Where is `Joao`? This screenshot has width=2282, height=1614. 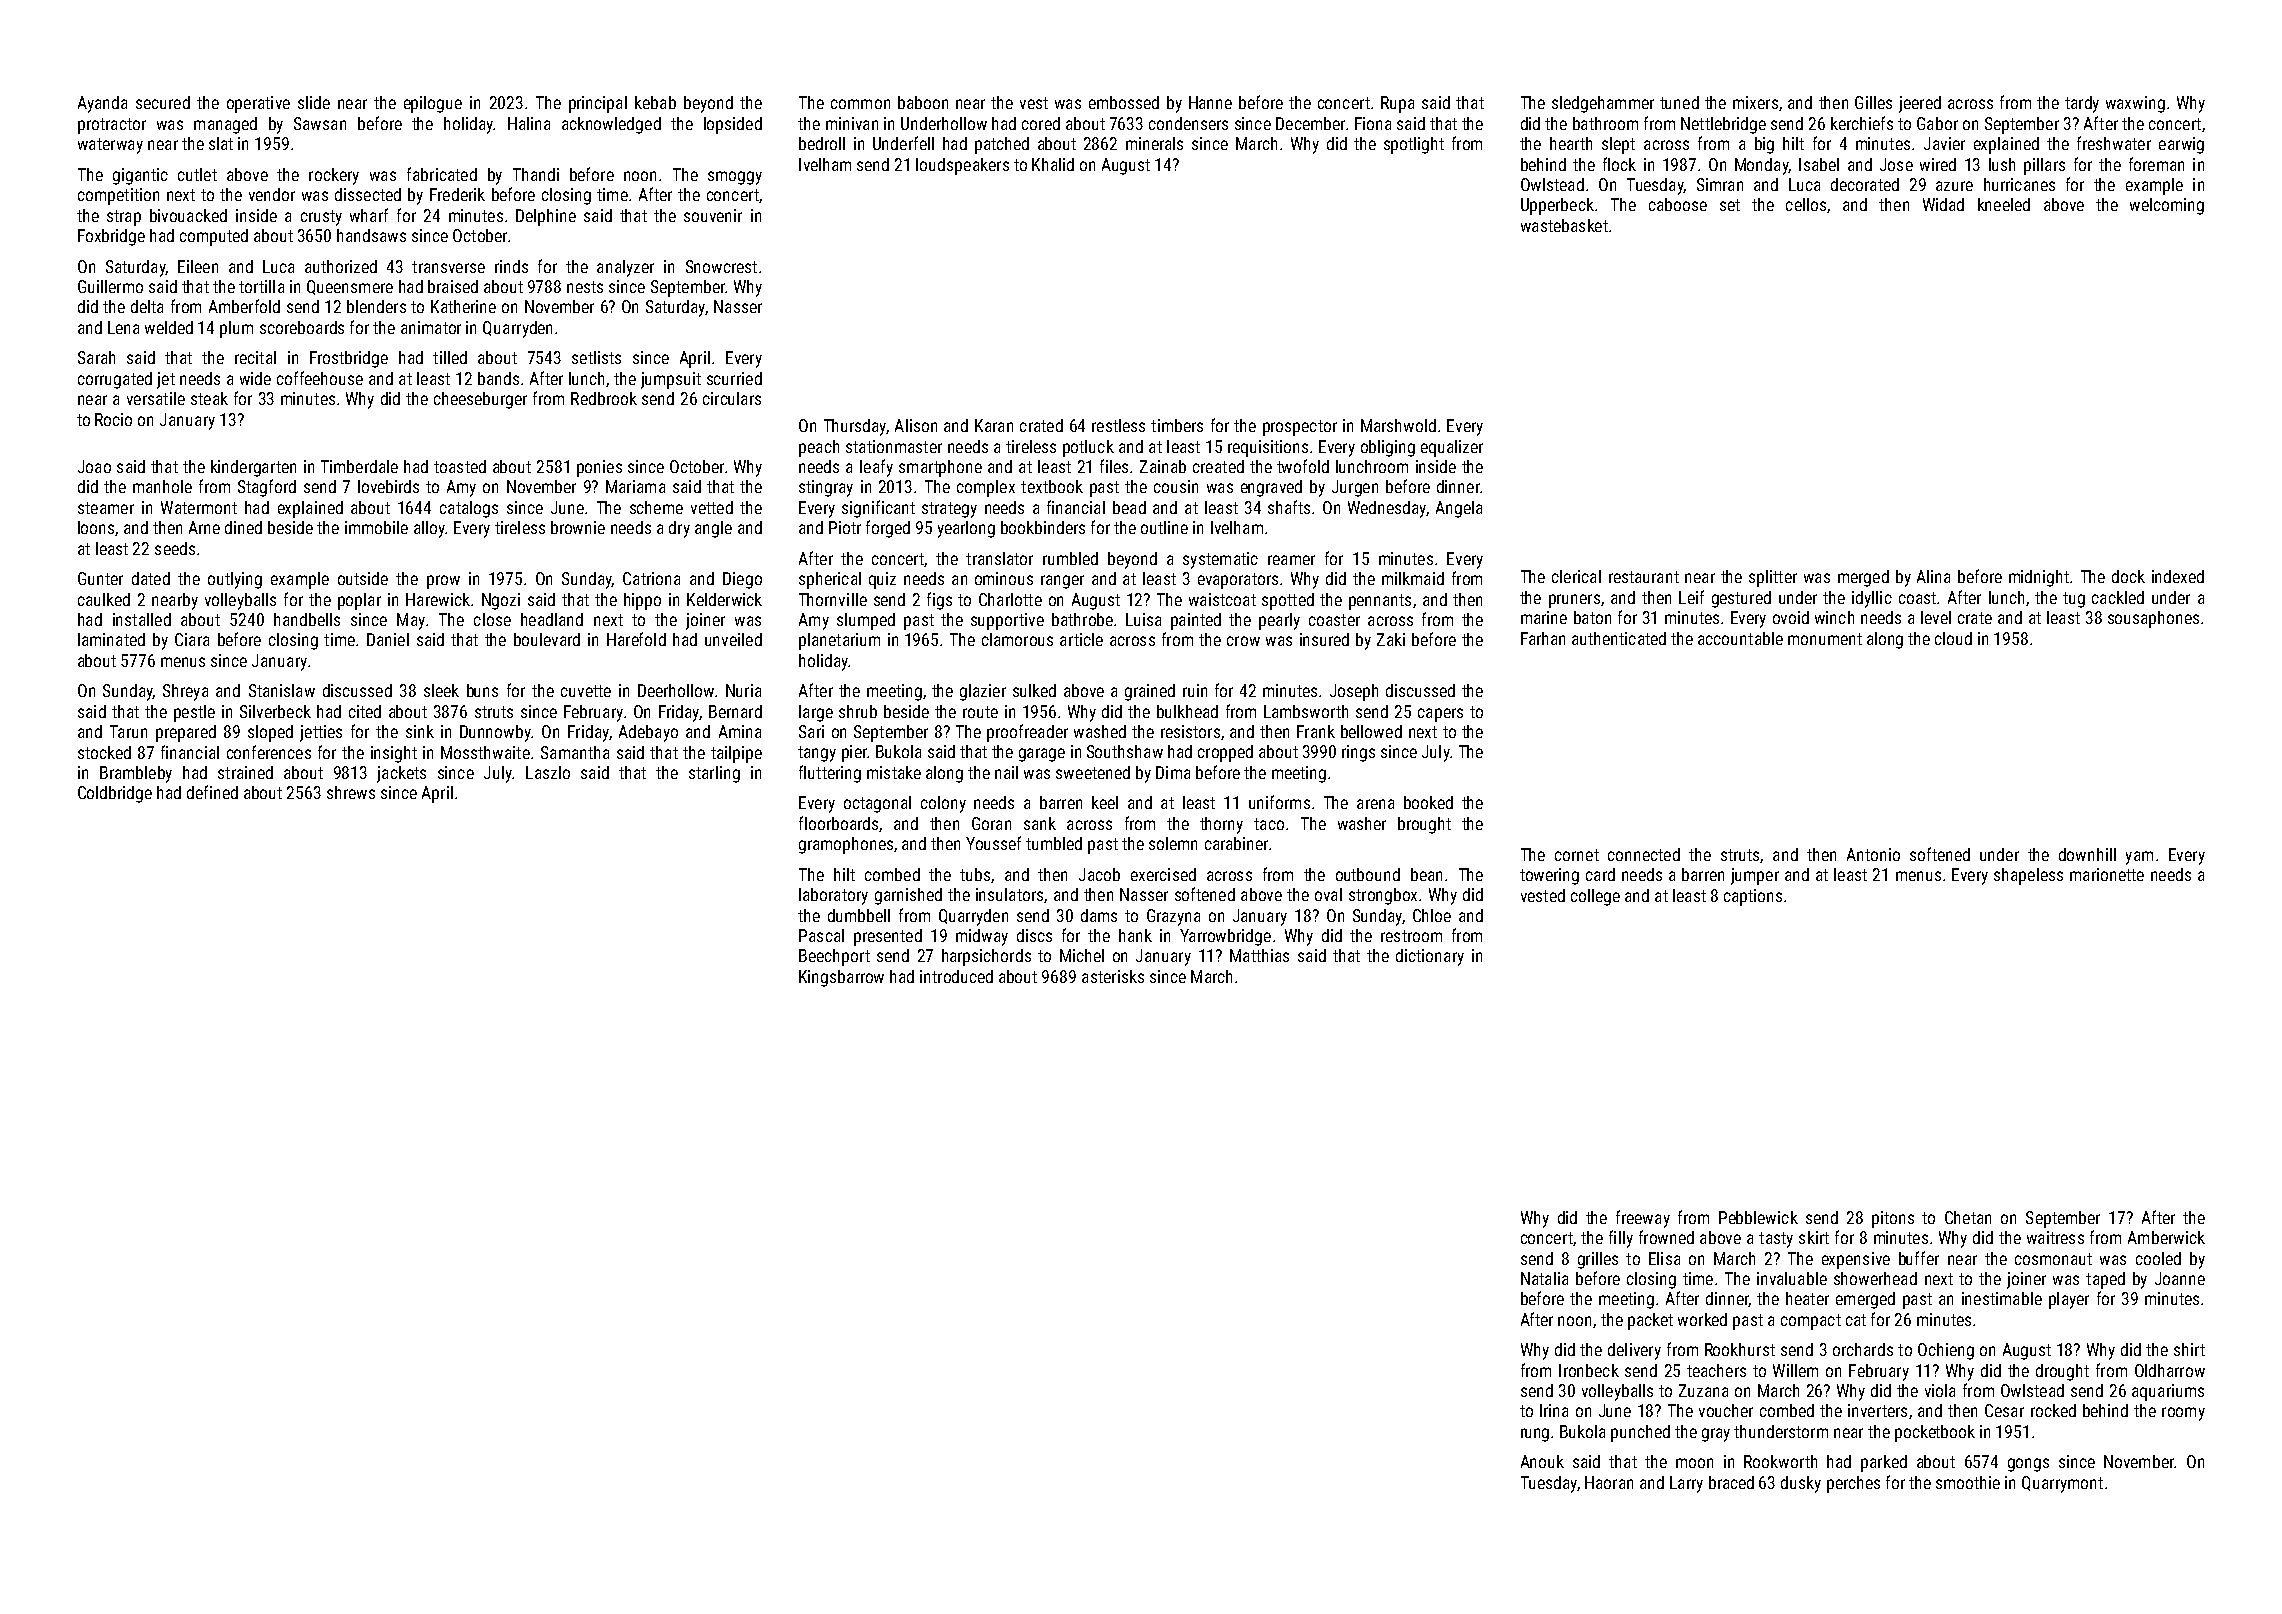 Joao is located at coordinates (94, 466).
